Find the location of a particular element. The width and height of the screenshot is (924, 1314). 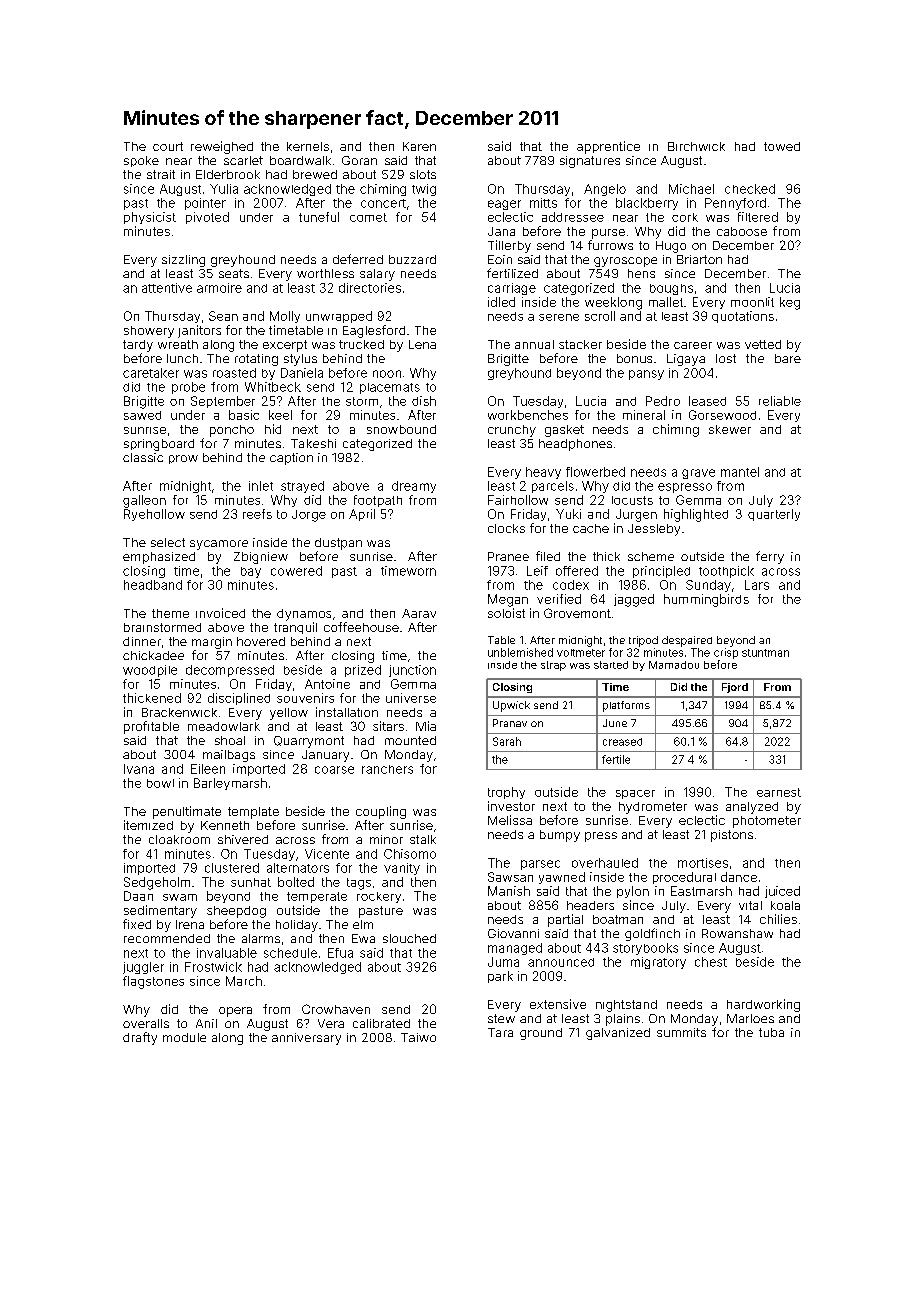

apprentice is located at coordinates (608, 147).
